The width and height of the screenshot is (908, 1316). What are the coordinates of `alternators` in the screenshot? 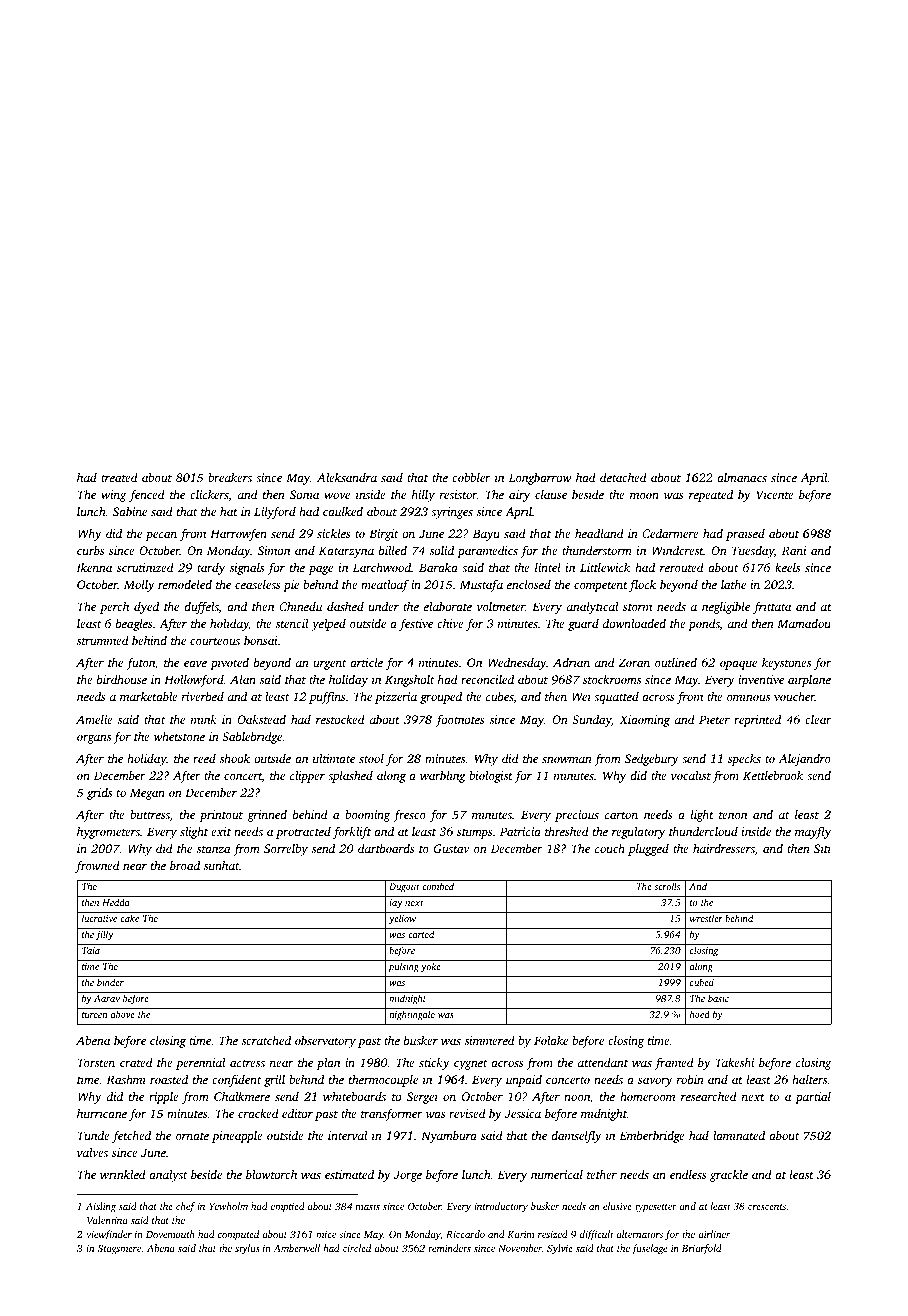 It's located at (639, 1234).
